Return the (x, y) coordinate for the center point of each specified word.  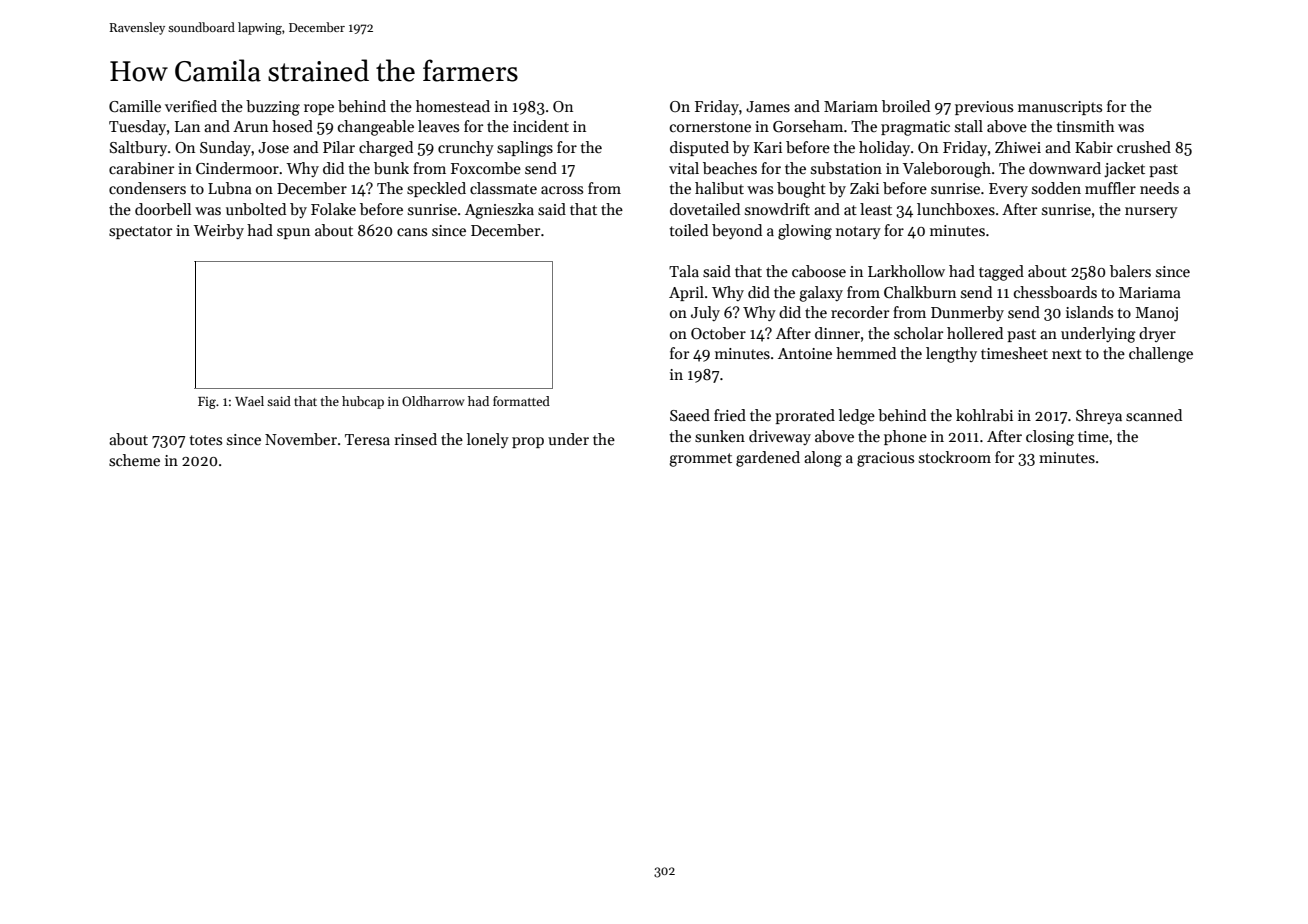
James (768, 106)
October (718, 333)
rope (319, 109)
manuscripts (1060, 108)
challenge (1161, 355)
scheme (134, 460)
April (686, 293)
